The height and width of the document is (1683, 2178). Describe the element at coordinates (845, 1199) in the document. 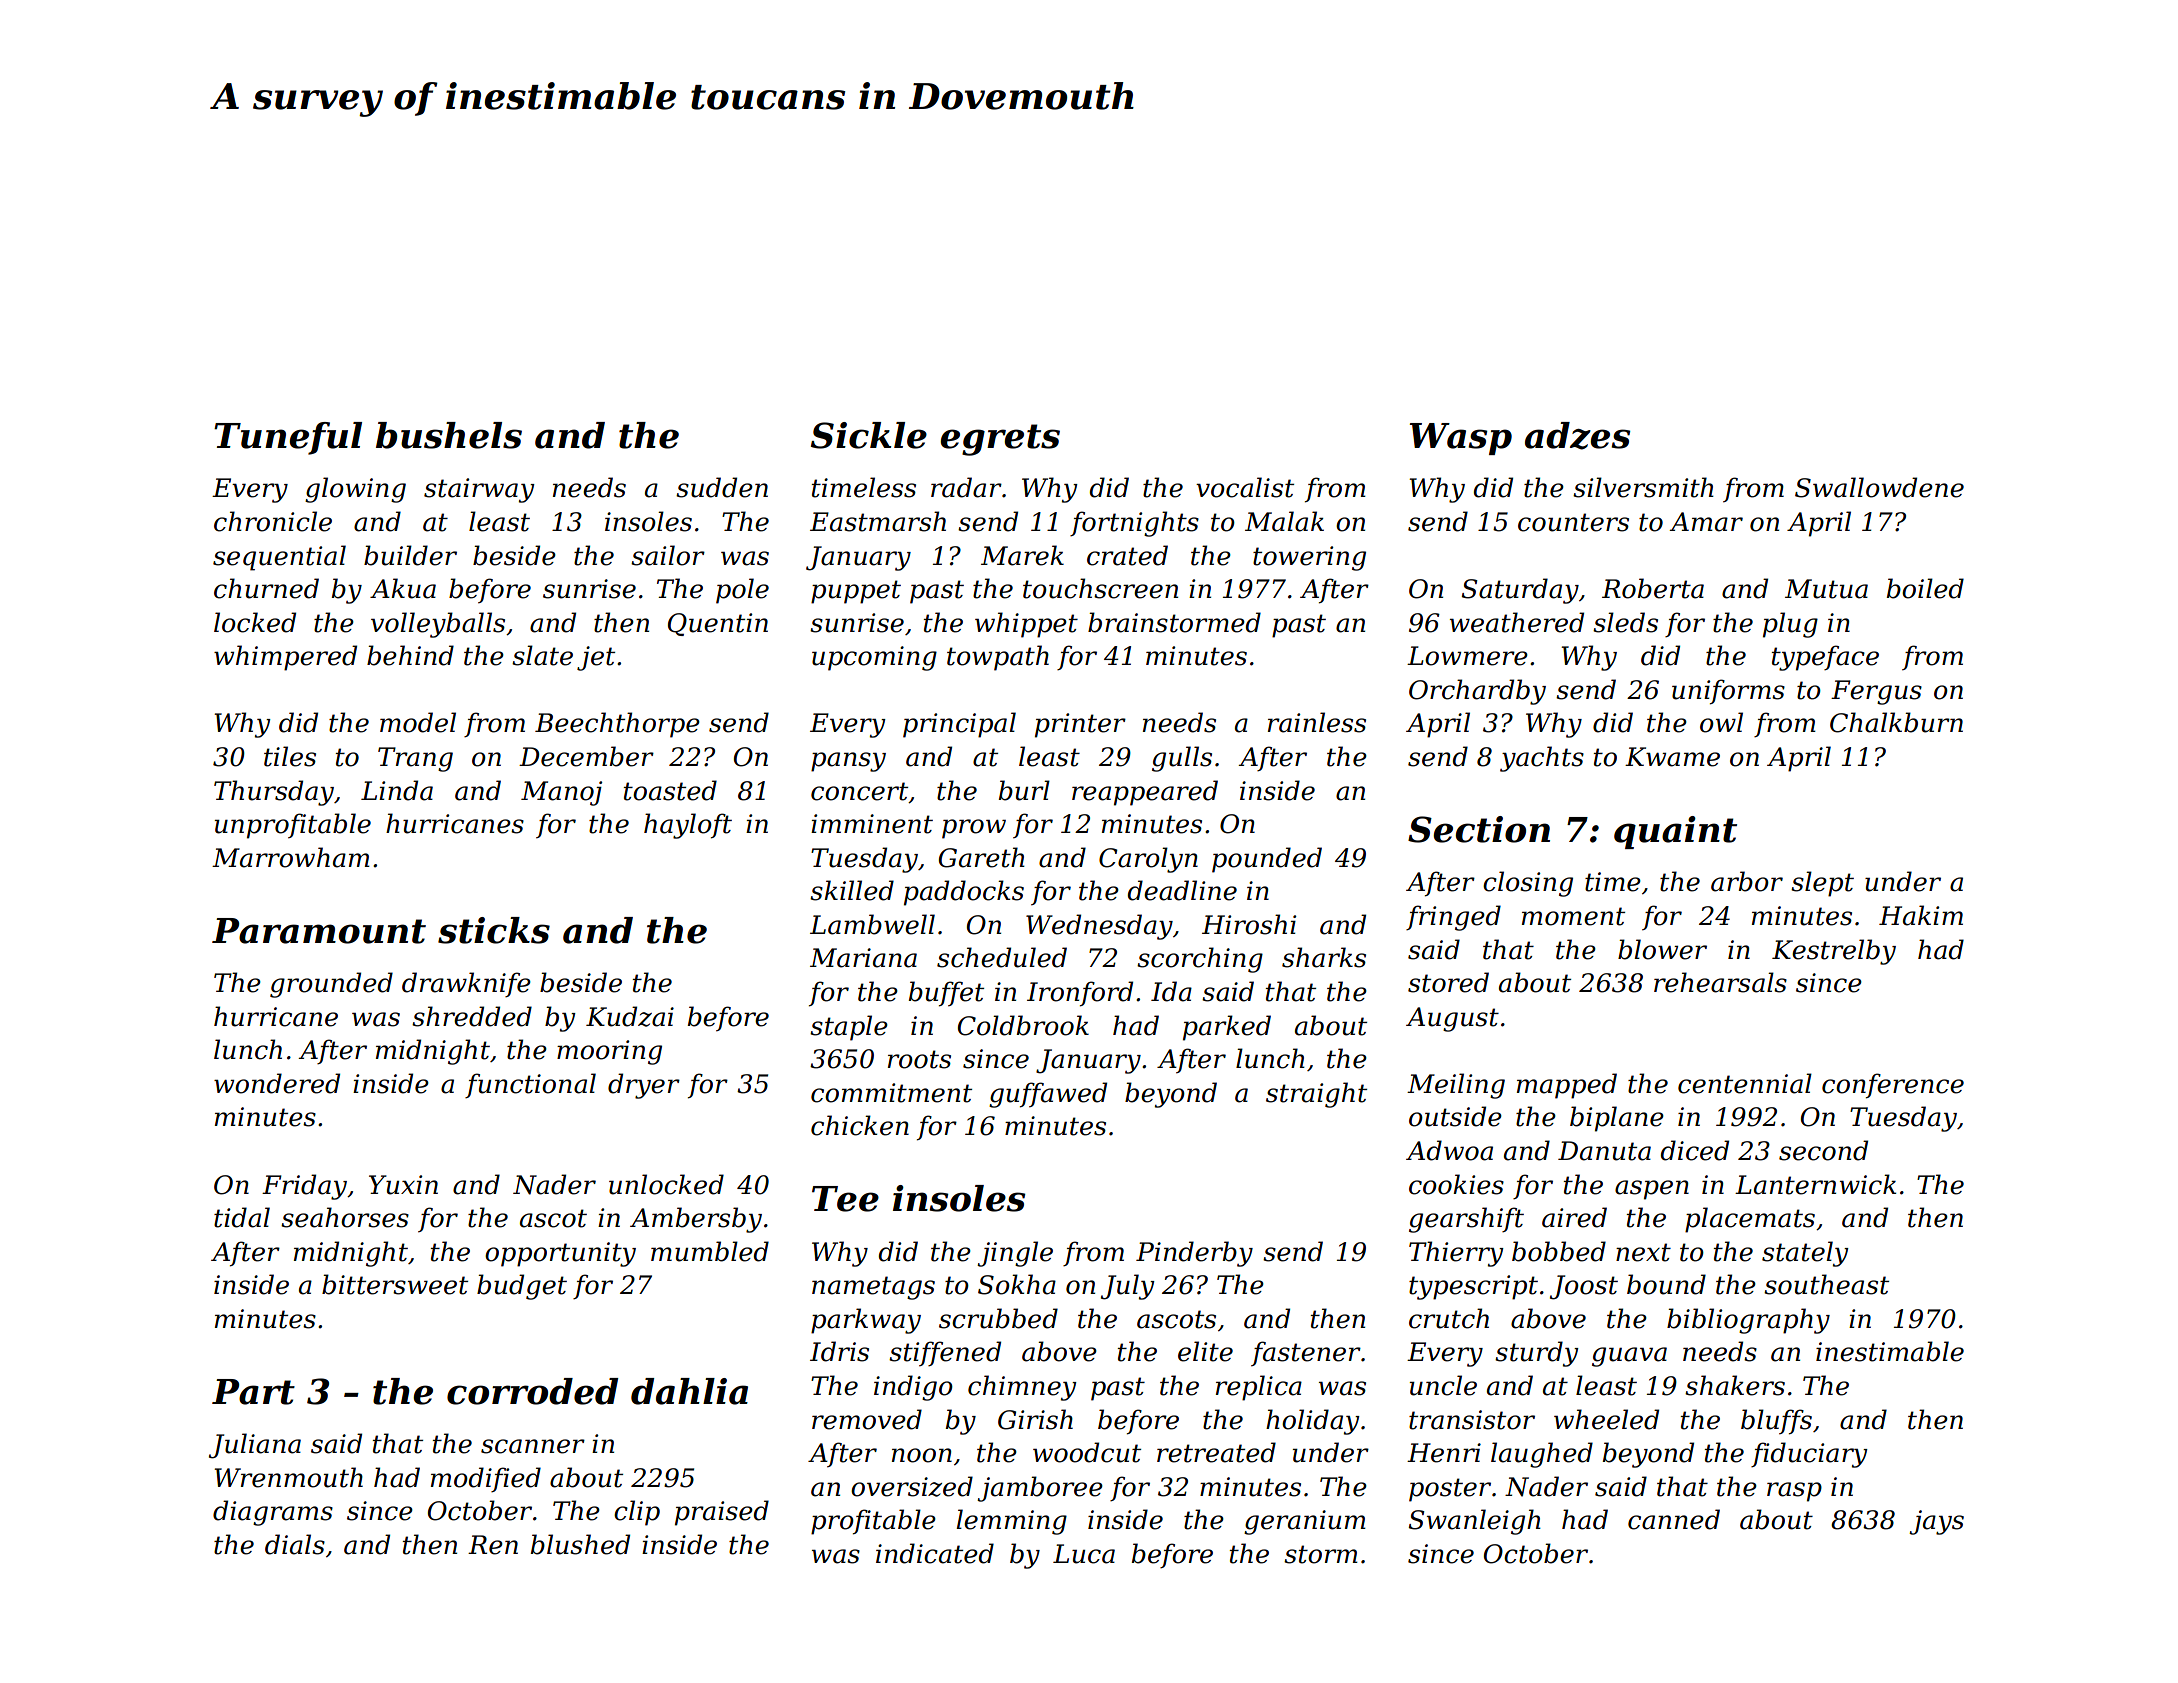

I see `Tee` at that location.
